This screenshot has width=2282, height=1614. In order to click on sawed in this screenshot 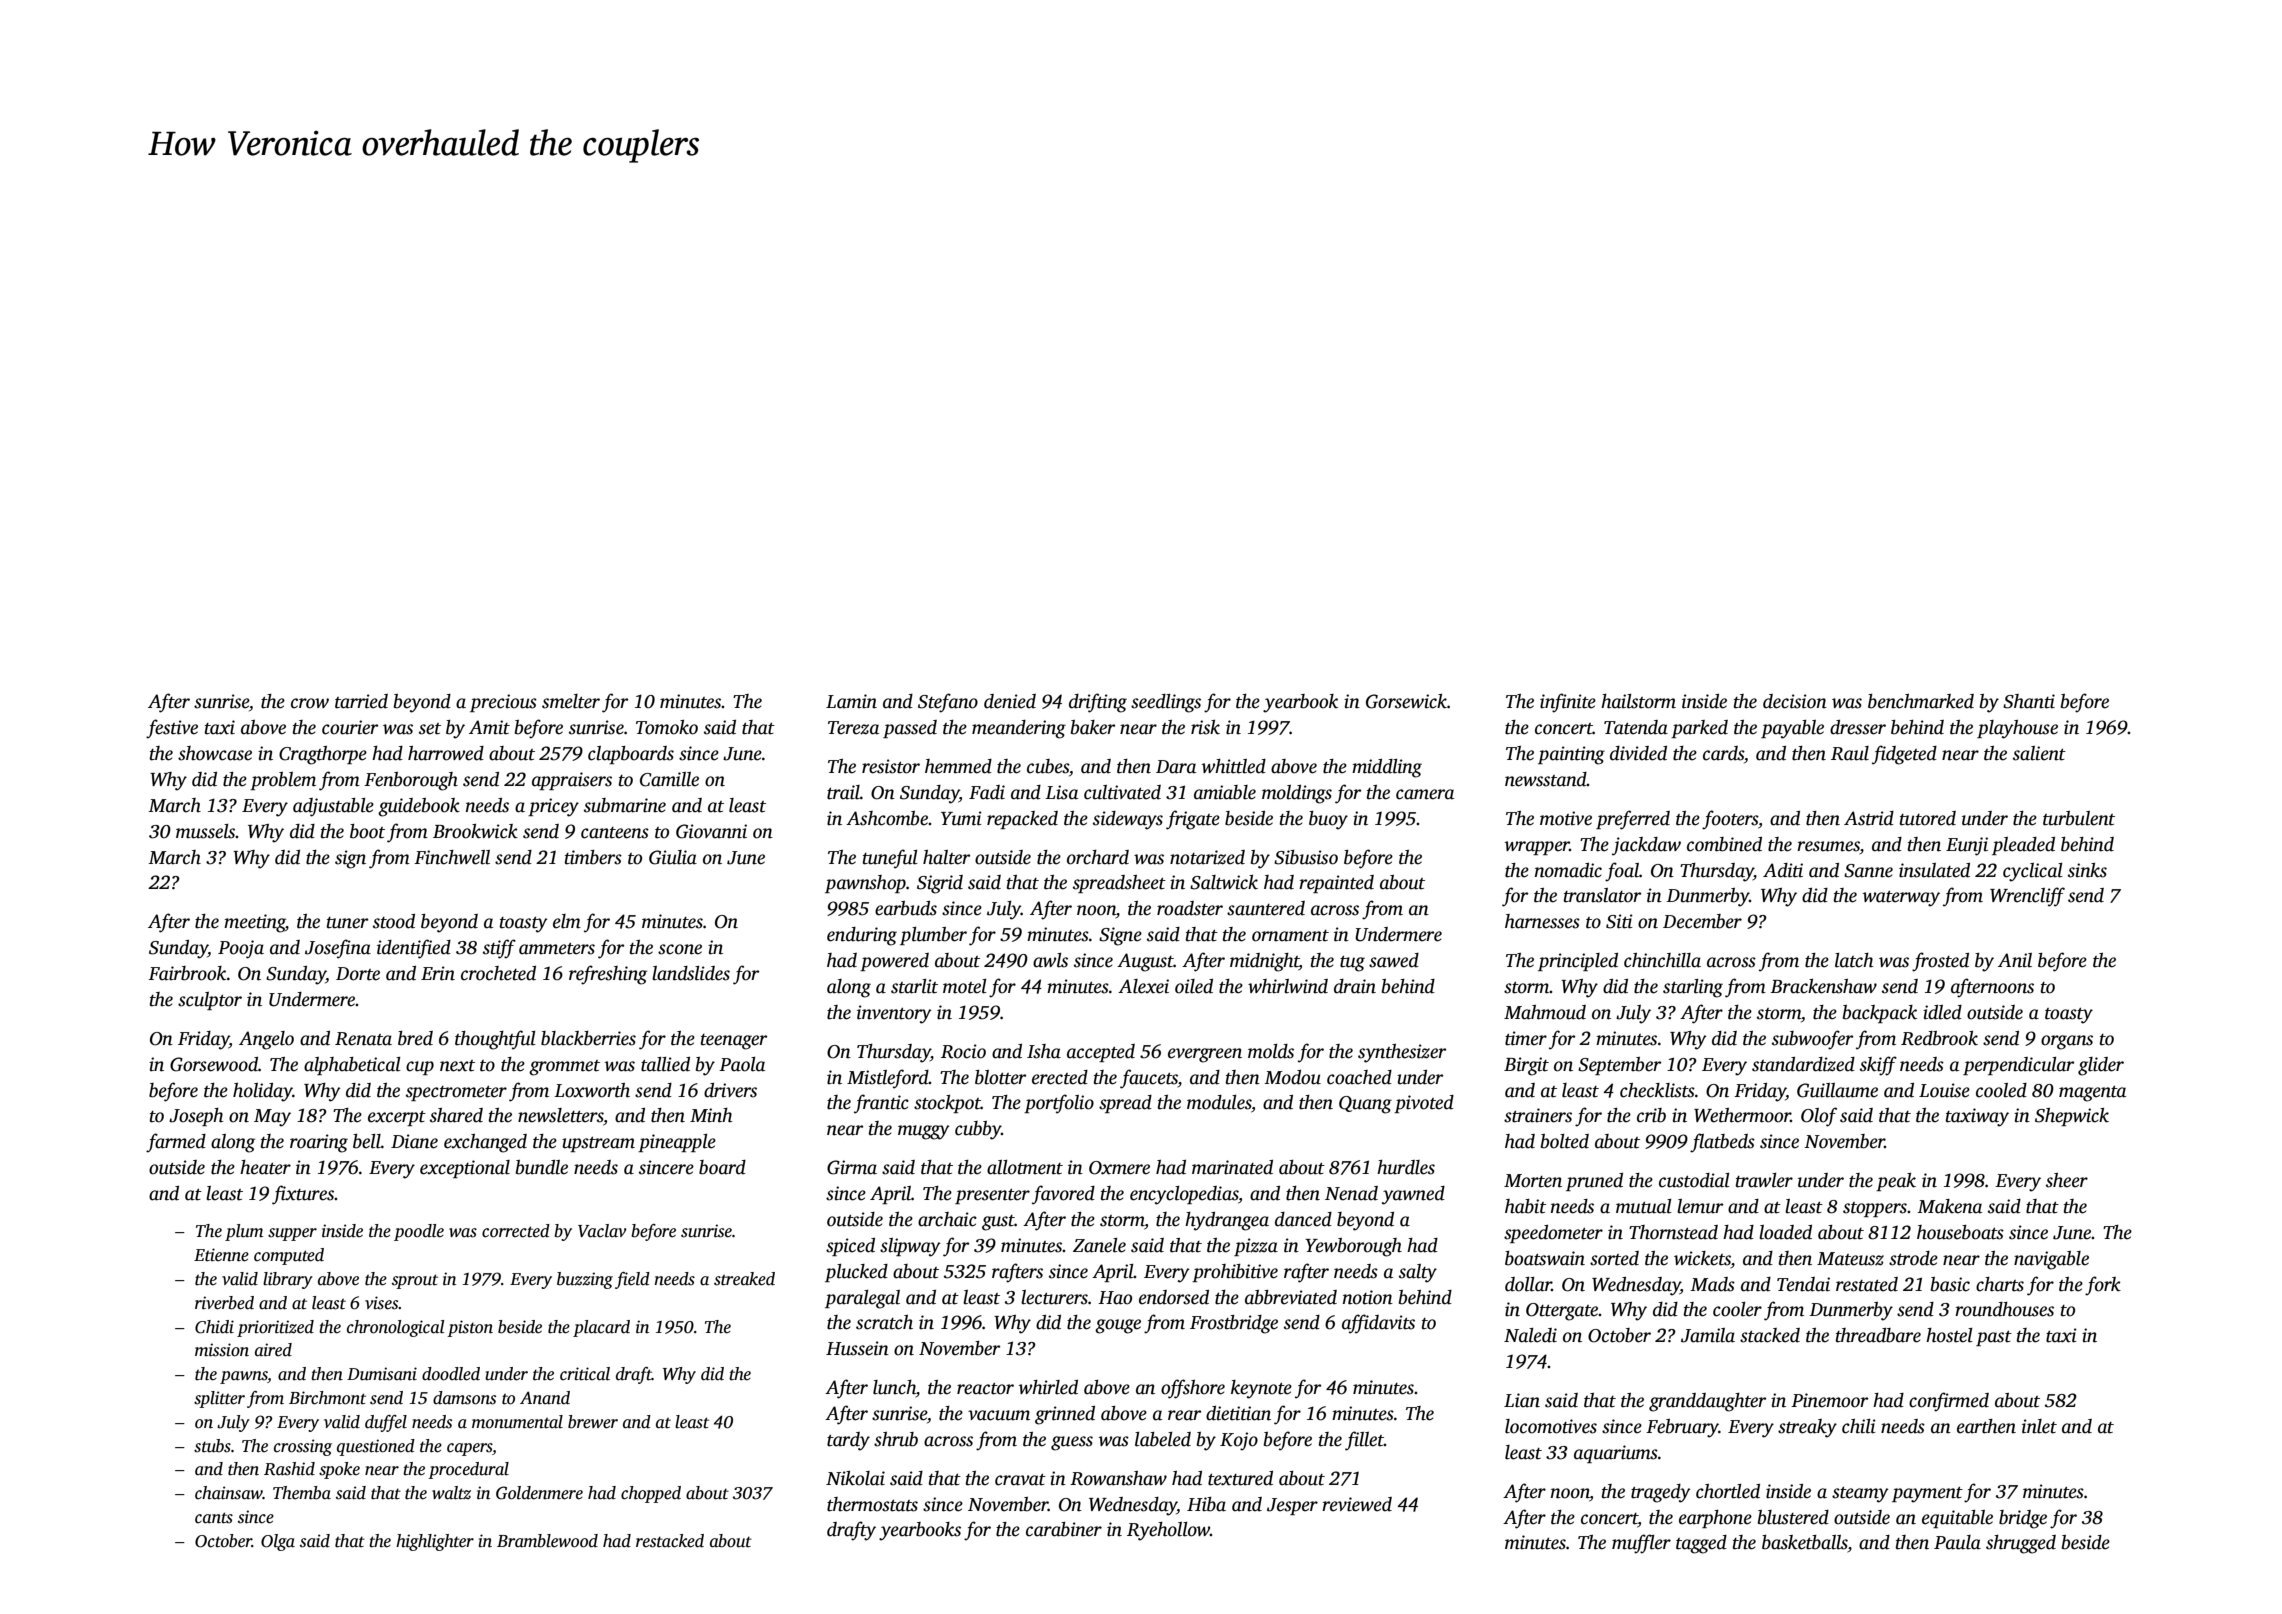, I will do `click(1394, 960)`.
